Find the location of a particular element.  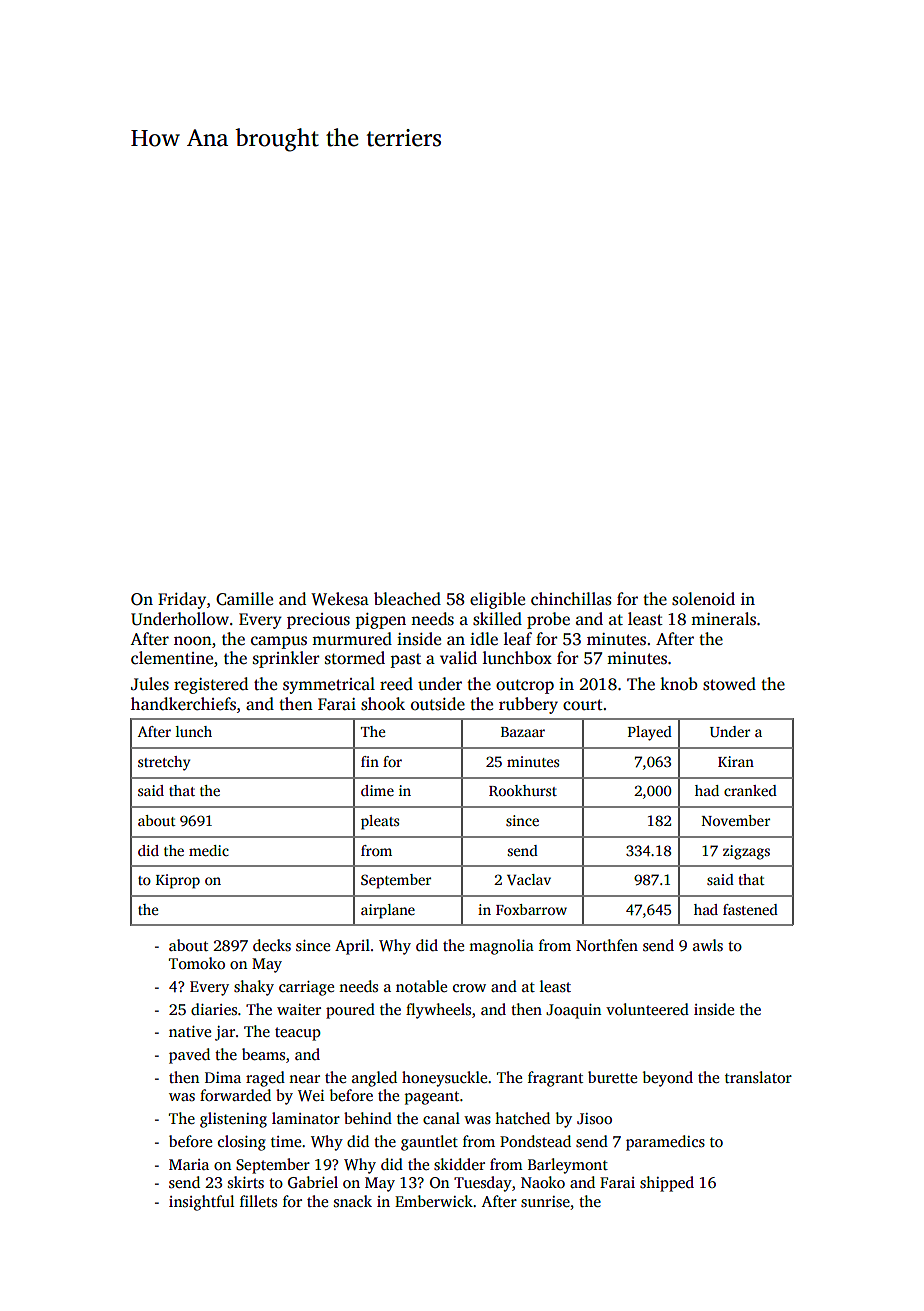

sunrise is located at coordinates (545, 1202).
